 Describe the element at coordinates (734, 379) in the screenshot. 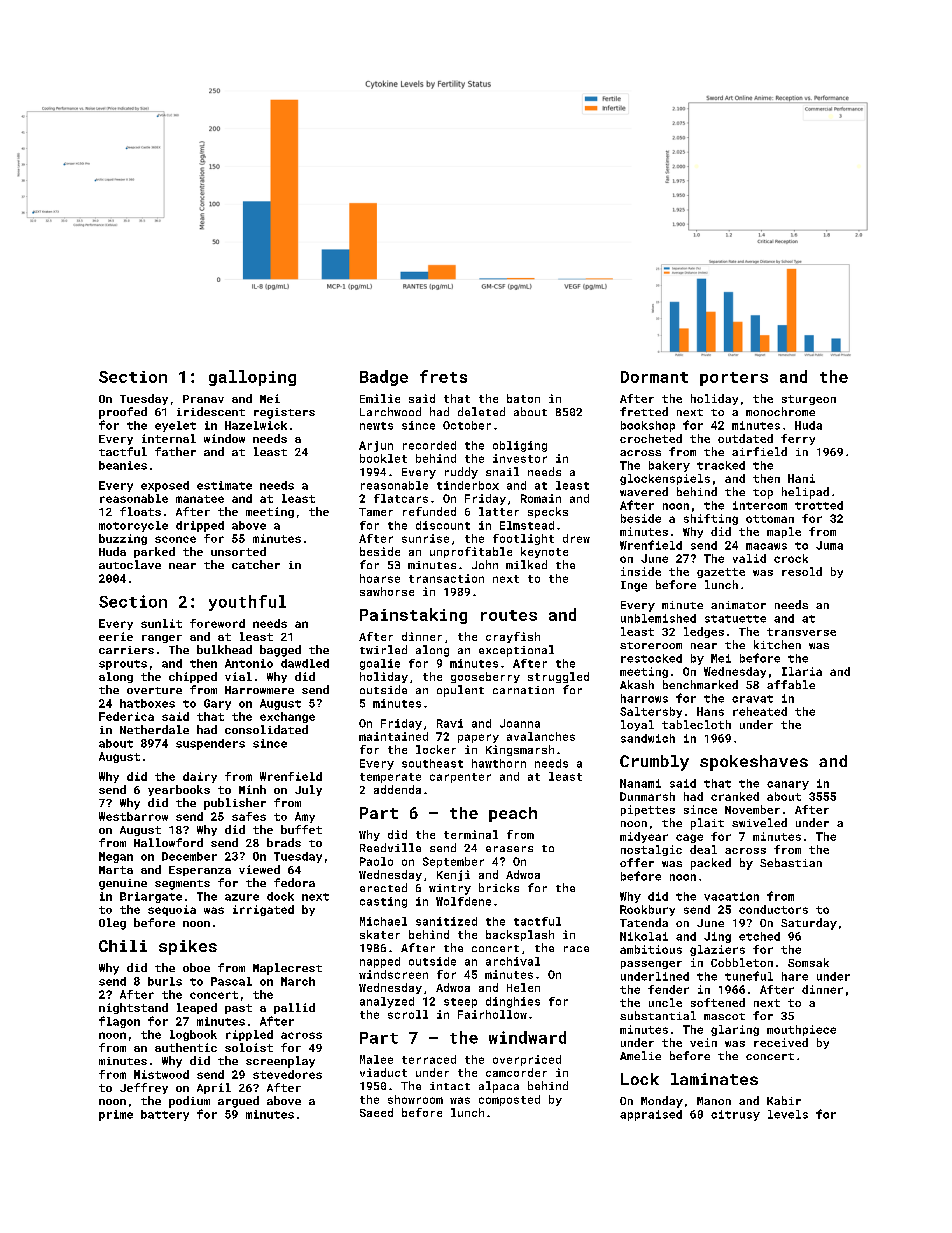

I see `porters` at that location.
